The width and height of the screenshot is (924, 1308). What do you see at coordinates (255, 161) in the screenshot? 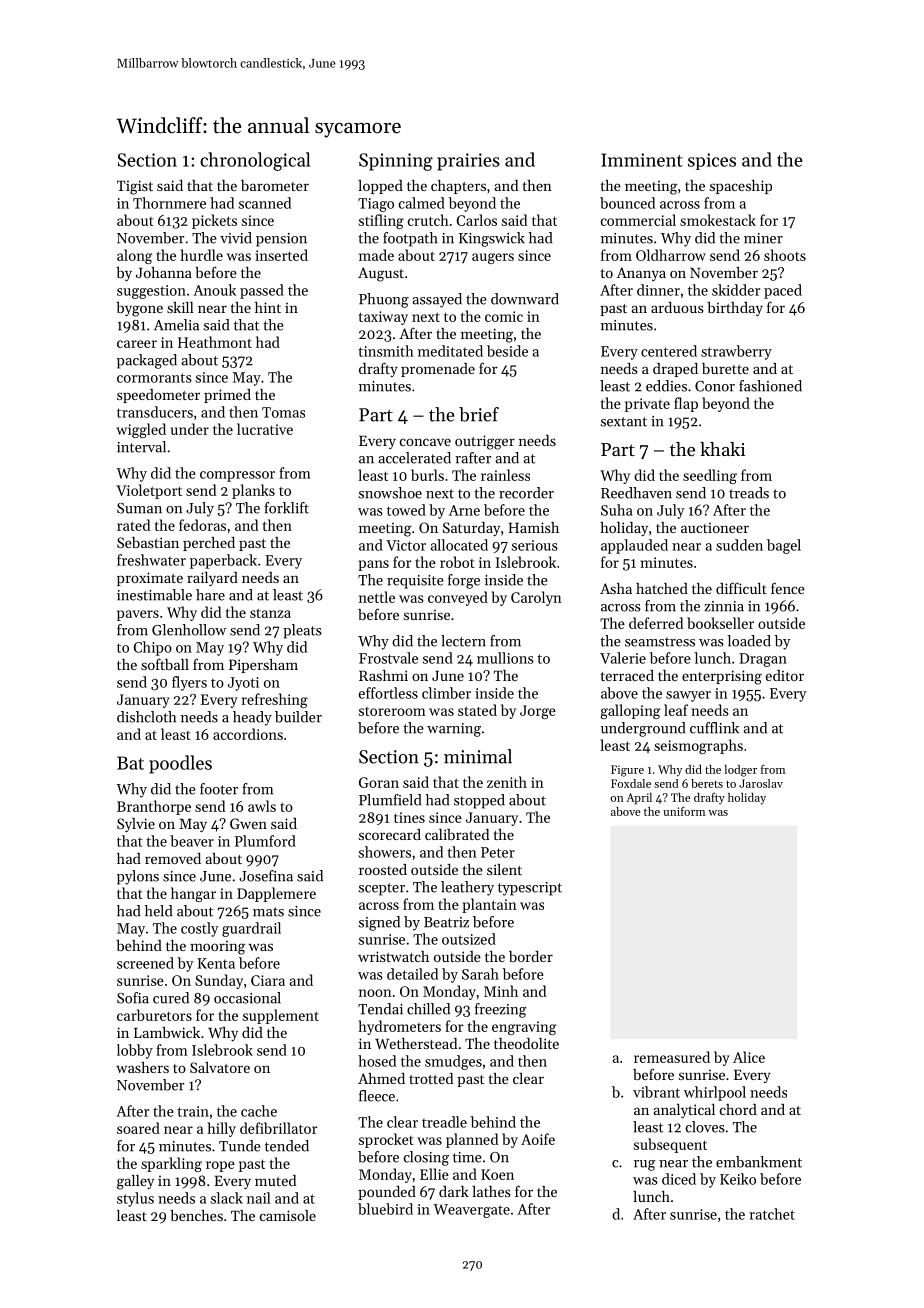
I see `chronological` at bounding box center [255, 161].
